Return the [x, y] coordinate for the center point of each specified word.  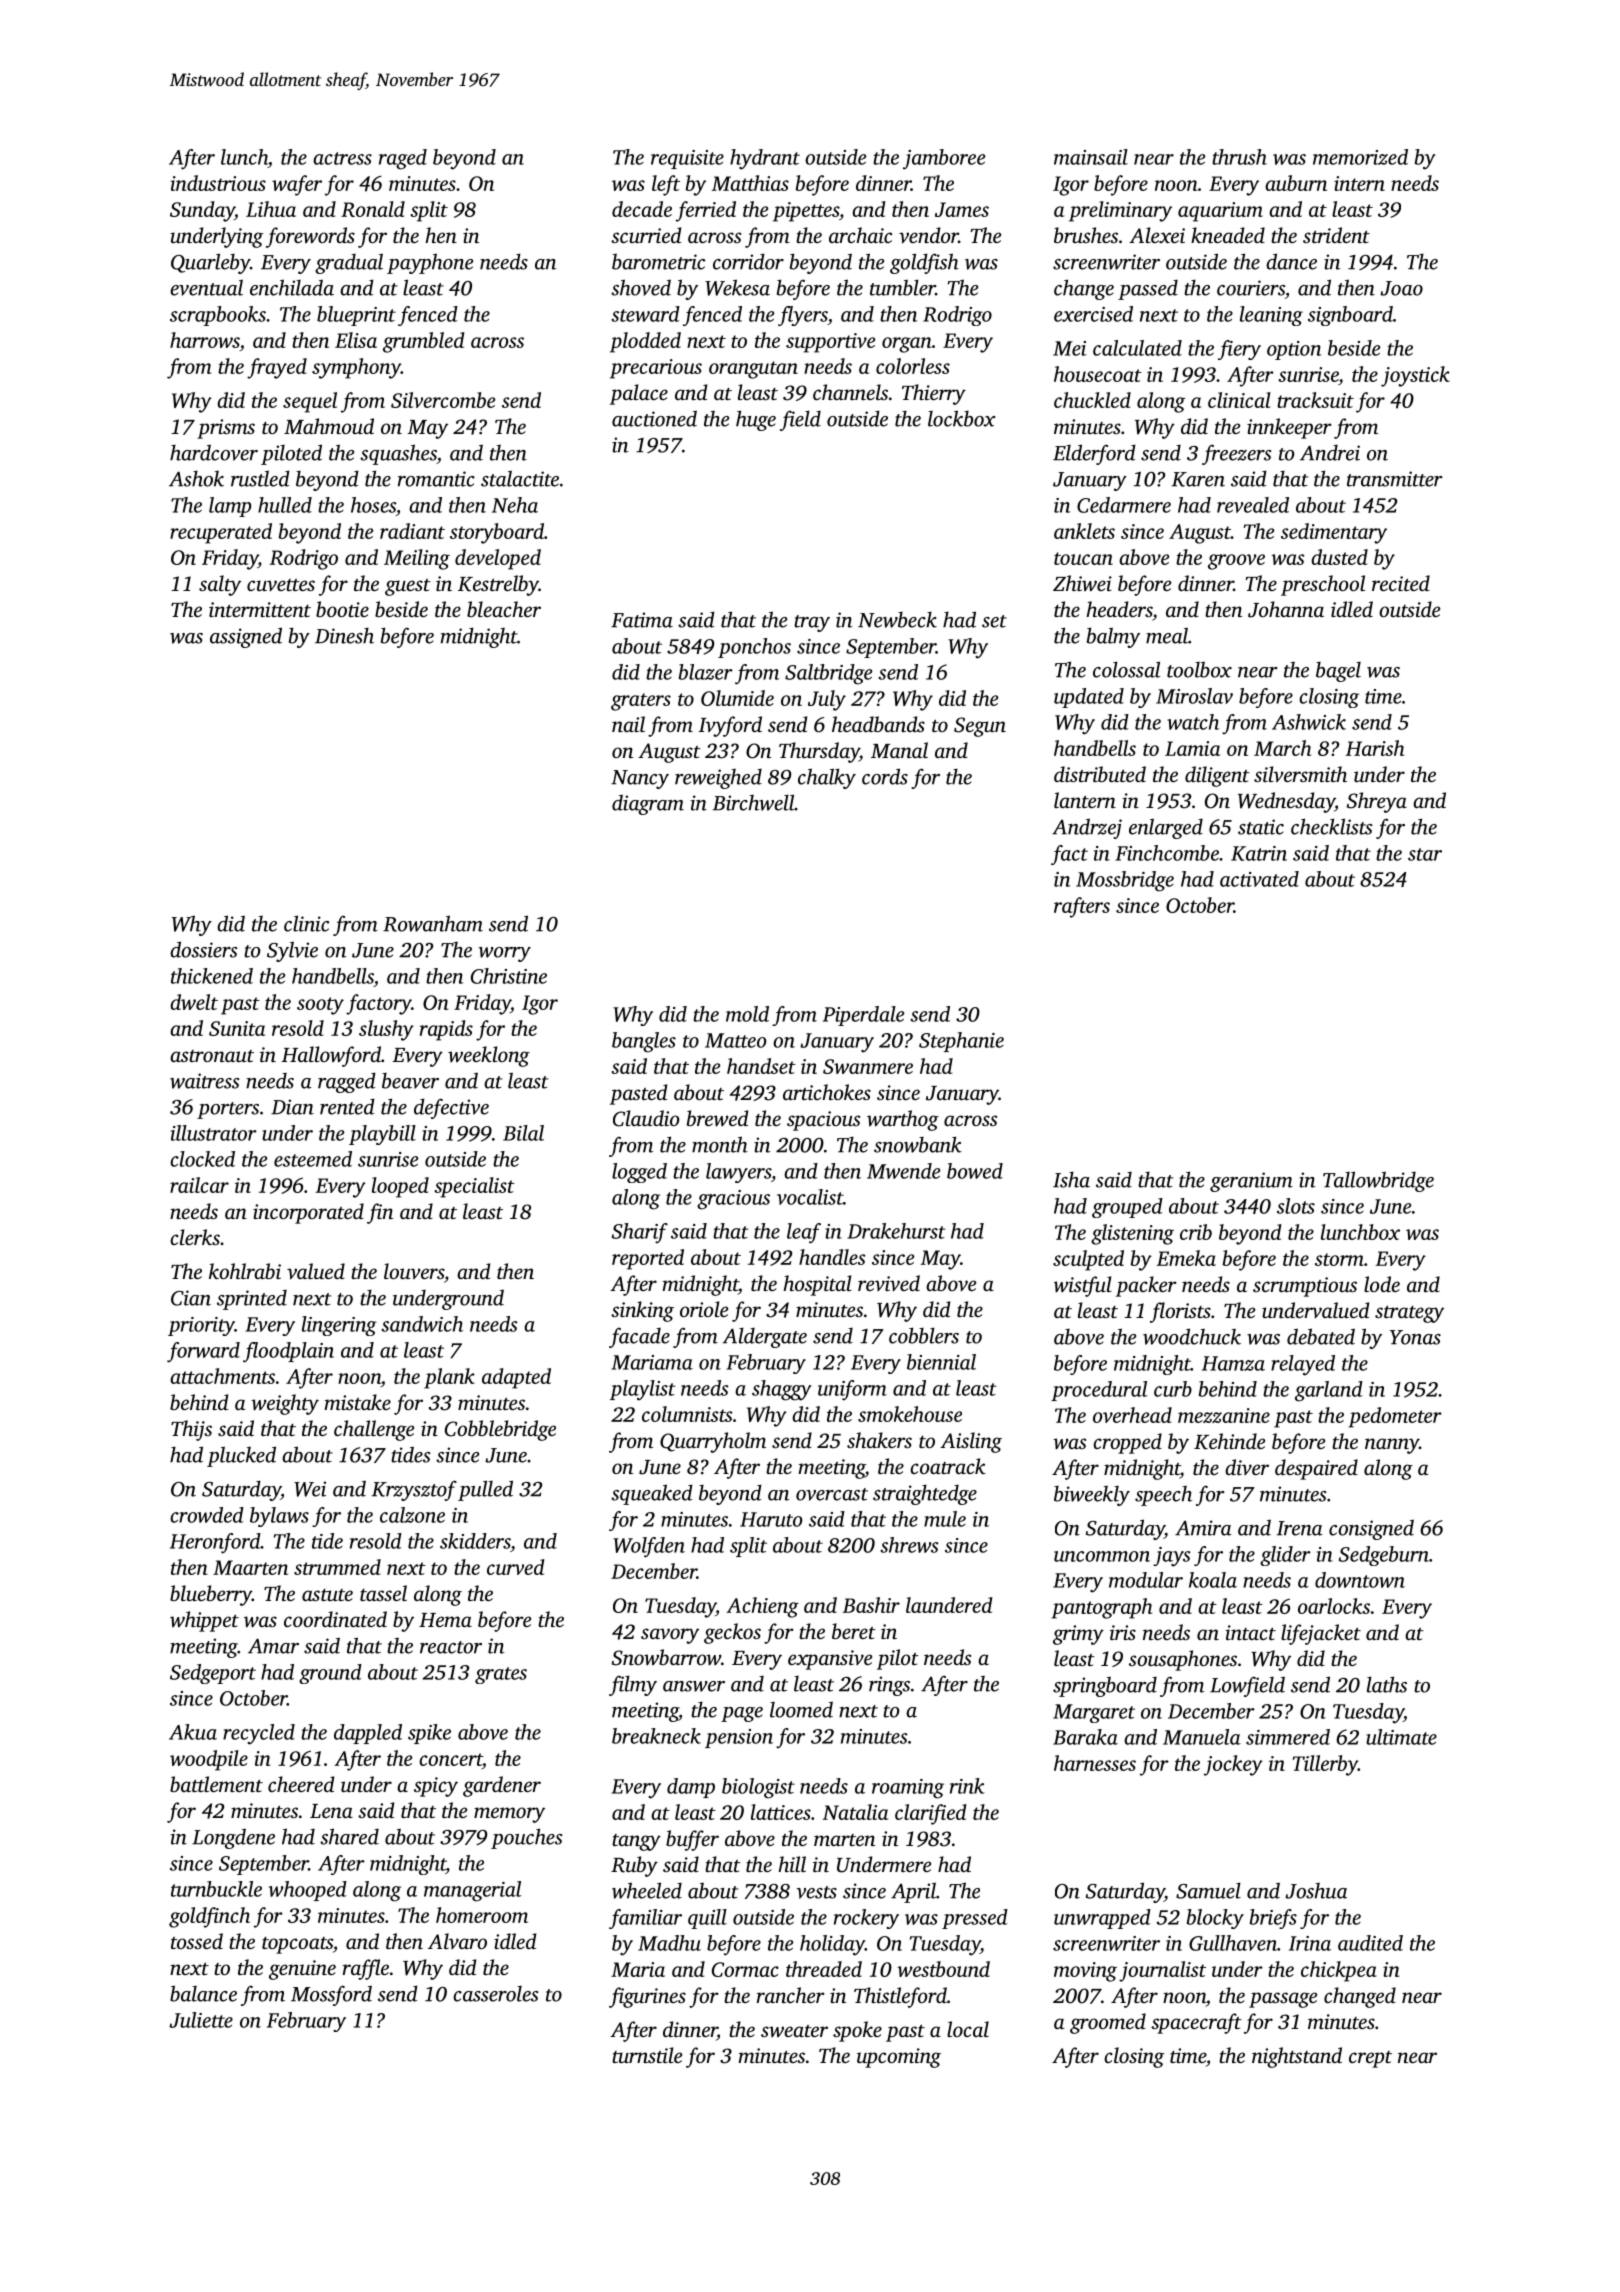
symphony [356, 368]
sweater [794, 2031]
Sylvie [292, 951]
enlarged [1166, 828]
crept [1370, 2059]
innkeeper [1289, 428]
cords [885, 776]
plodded [645, 342]
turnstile [647, 2055]
